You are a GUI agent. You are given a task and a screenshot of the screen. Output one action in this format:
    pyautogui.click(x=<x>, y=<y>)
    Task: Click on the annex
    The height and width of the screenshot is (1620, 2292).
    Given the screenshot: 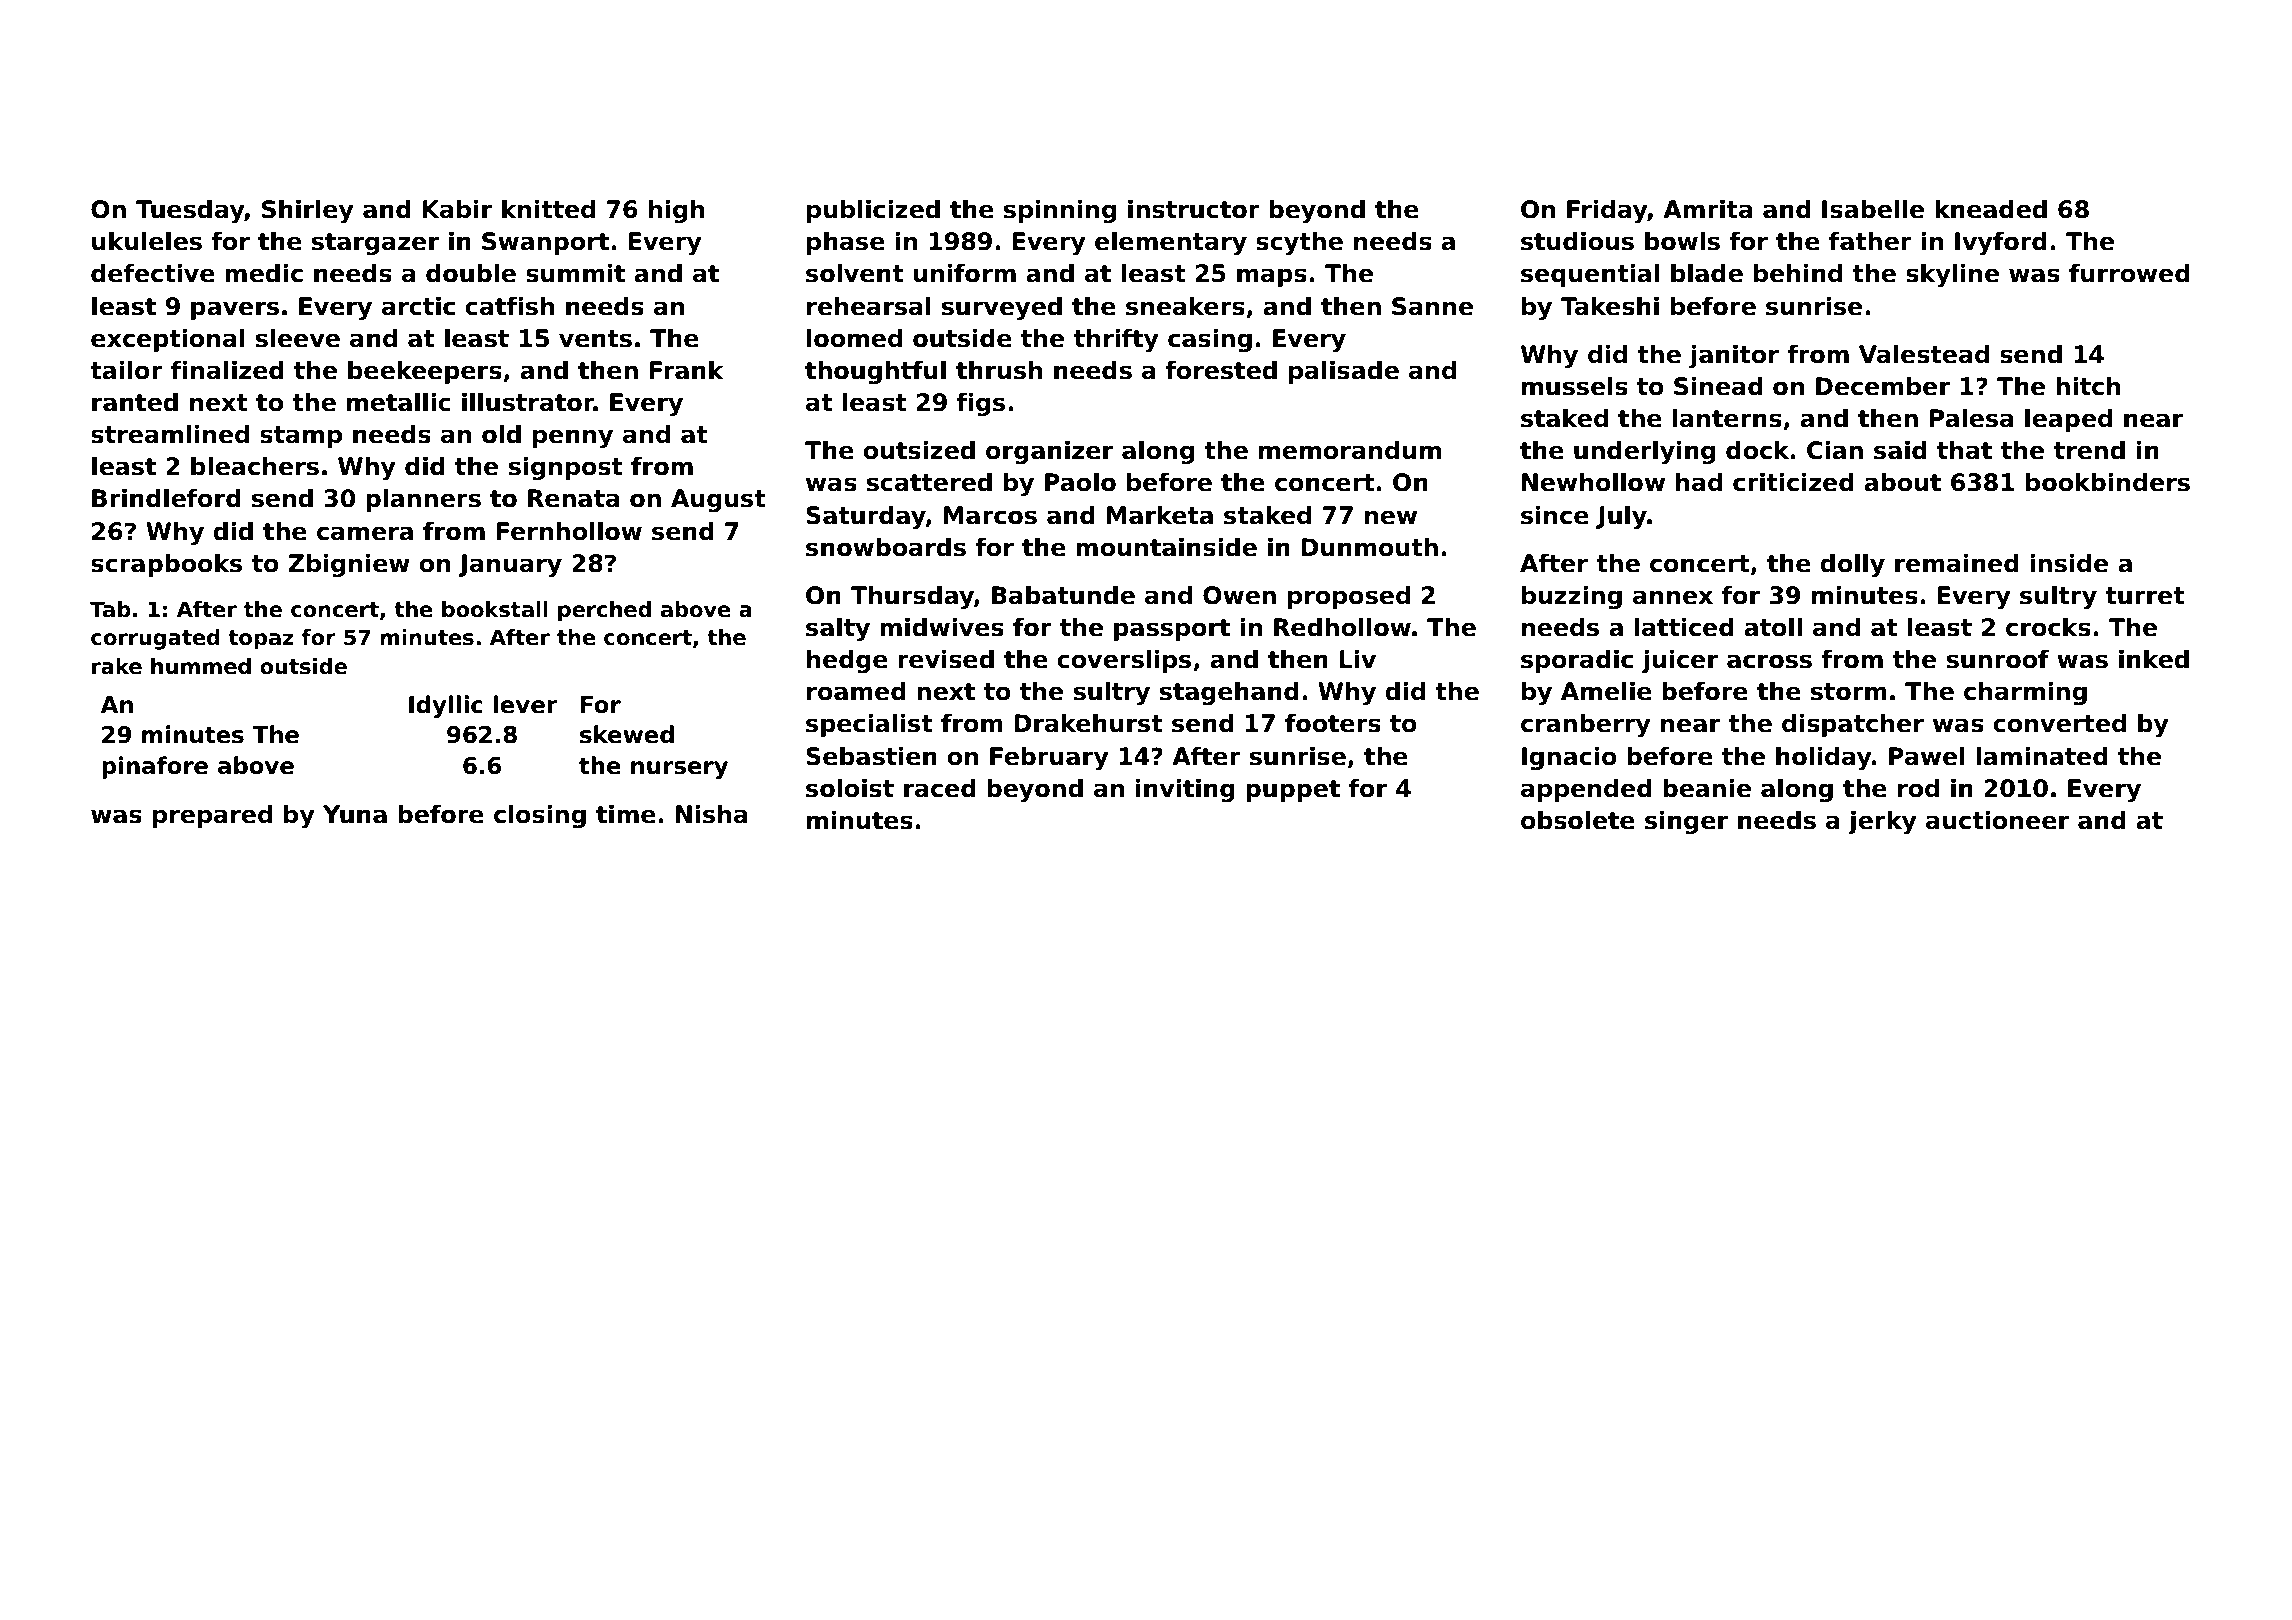 What is the action you would take?
    pyautogui.click(x=1673, y=597)
